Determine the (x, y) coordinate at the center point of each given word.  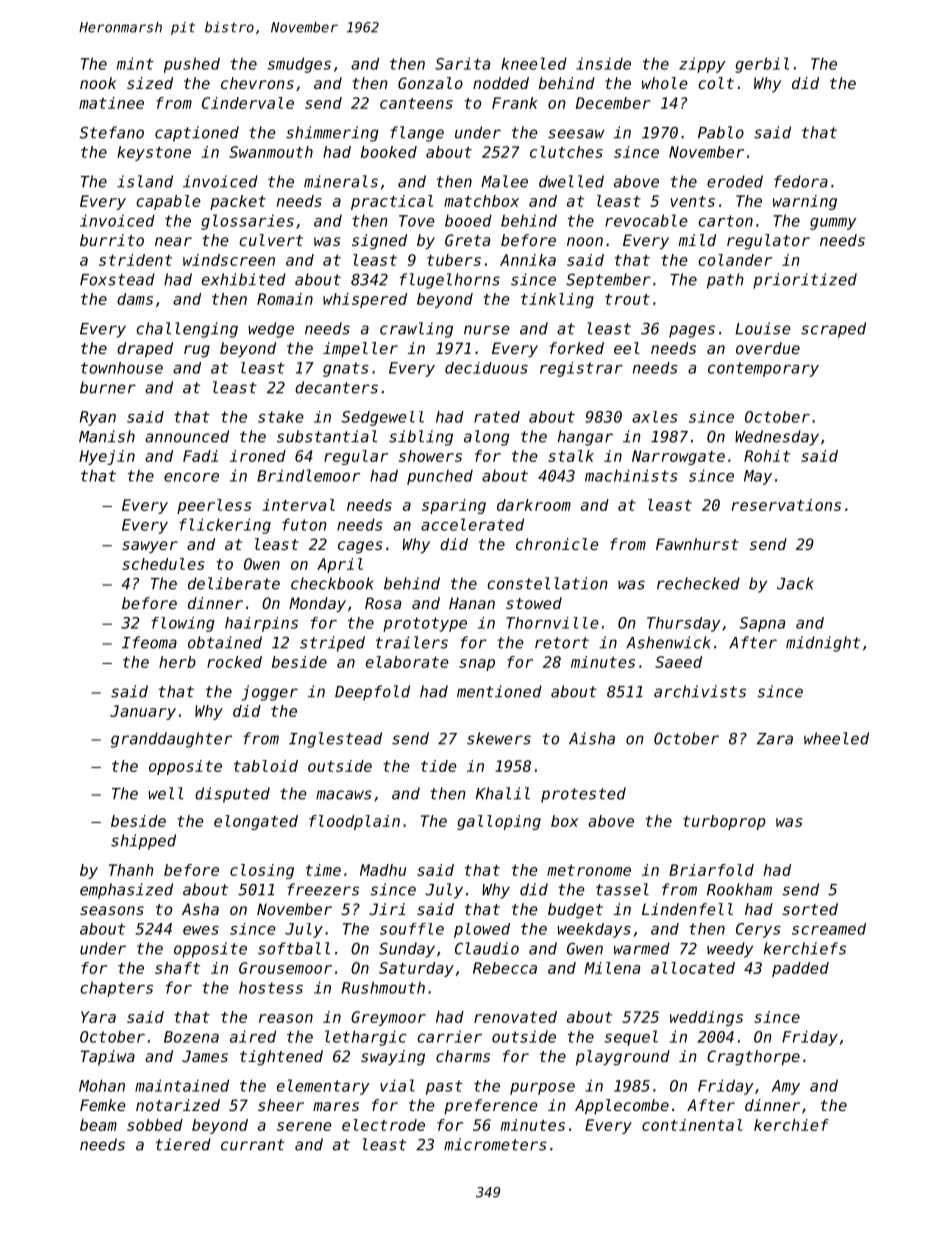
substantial (327, 436)
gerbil (762, 65)
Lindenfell (687, 909)
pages (692, 331)
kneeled (534, 63)
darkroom (534, 505)
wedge (271, 330)
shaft (177, 968)
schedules (163, 564)
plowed (482, 930)
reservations (786, 505)
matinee (111, 103)
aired (253, 1036)
